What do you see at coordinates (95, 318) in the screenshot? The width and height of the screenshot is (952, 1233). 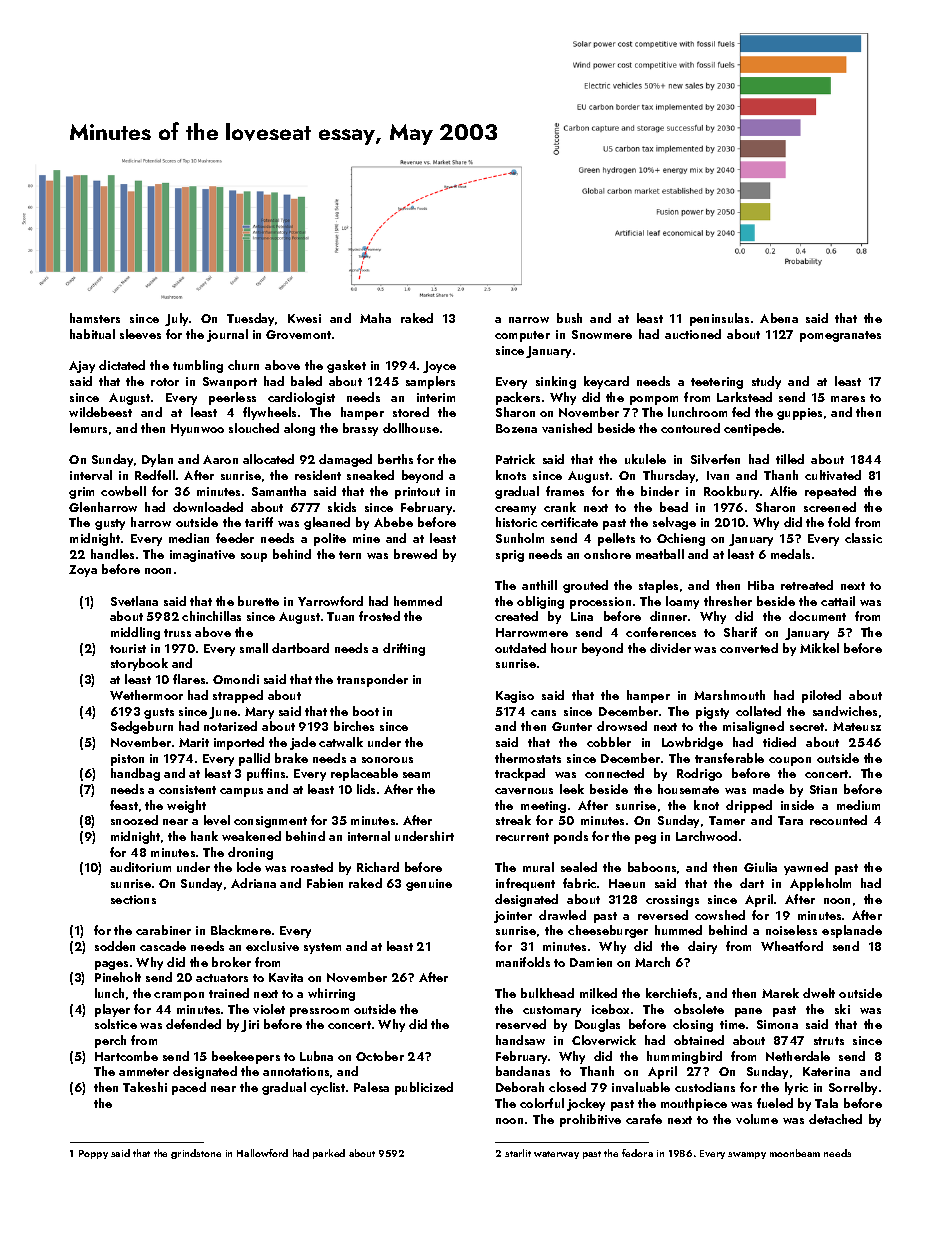 I see `hamsters` at bounding box center [95, 318].
